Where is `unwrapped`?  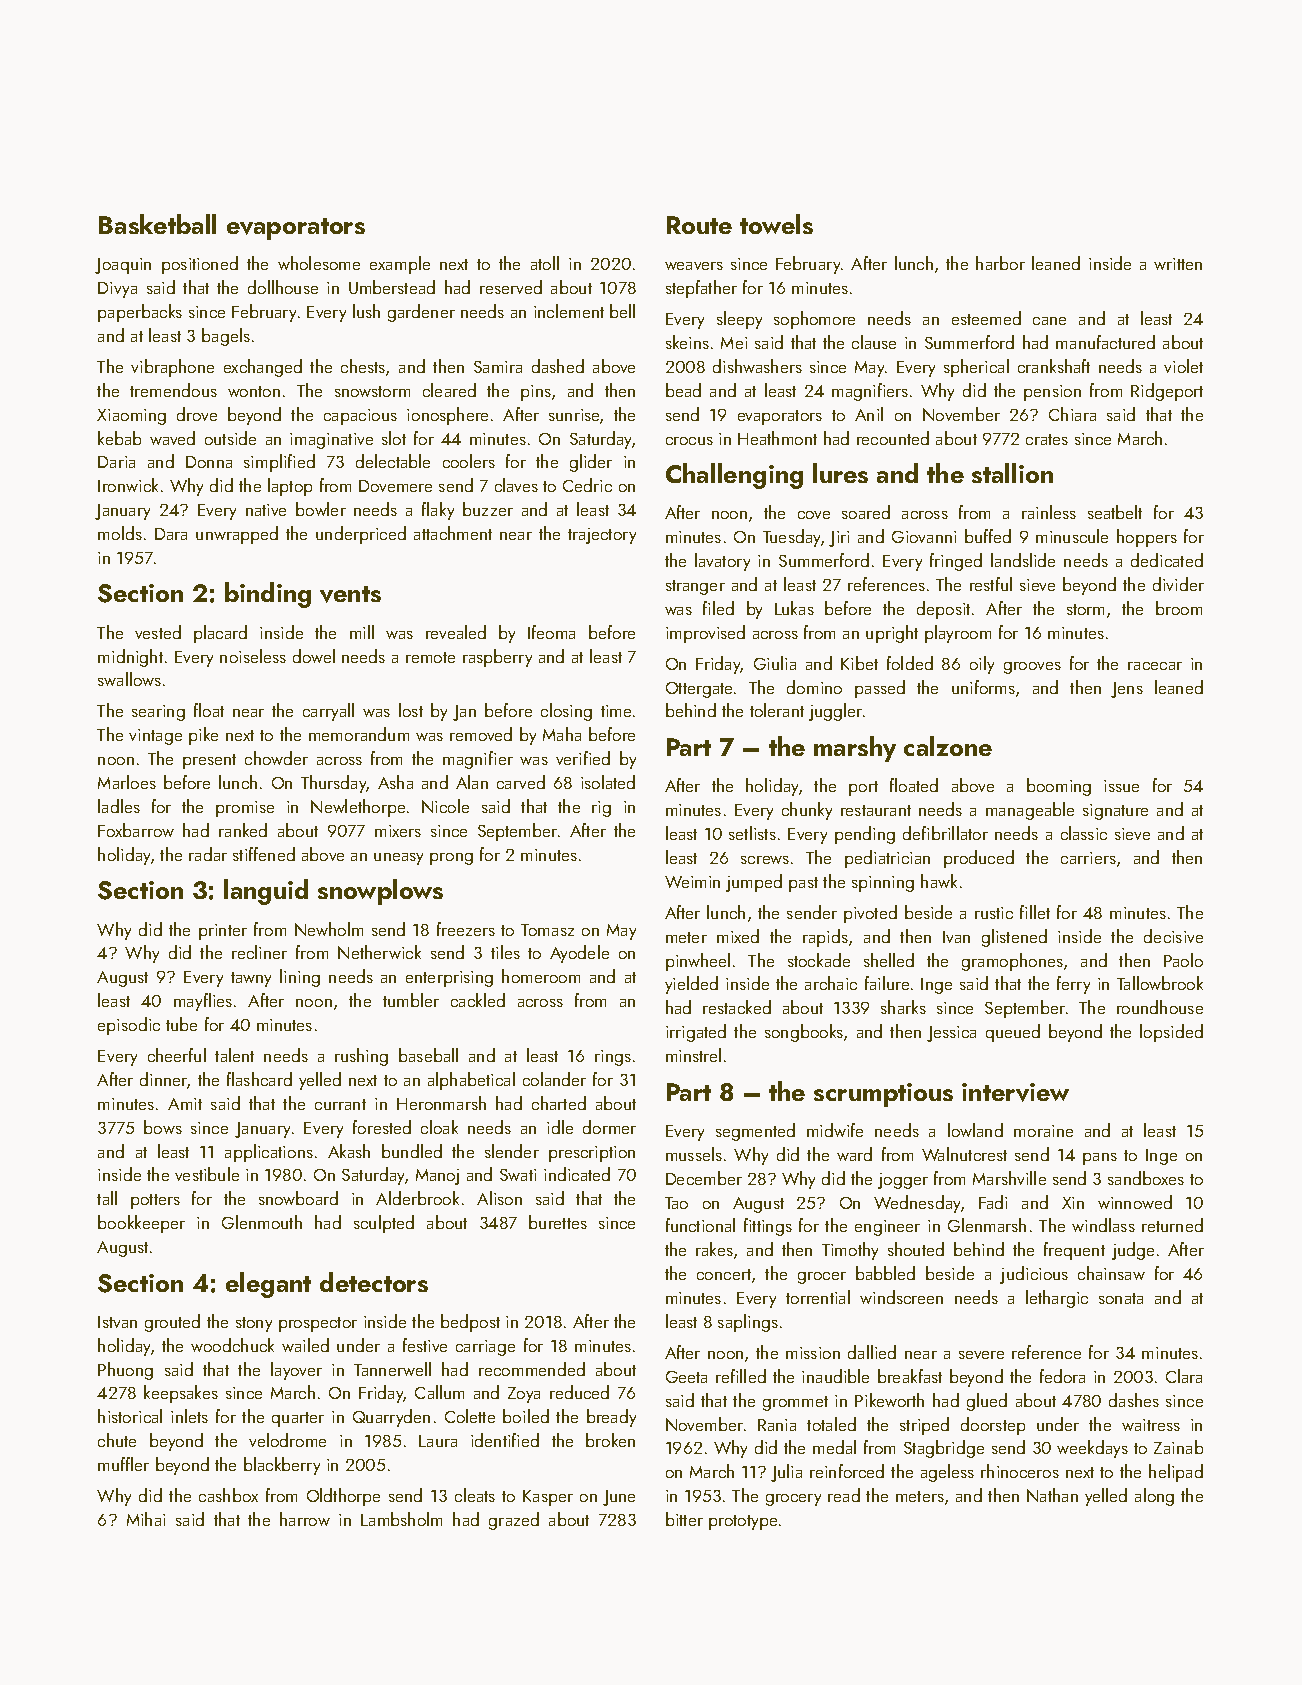 unwrapped is located at coordinates (237, 535).
